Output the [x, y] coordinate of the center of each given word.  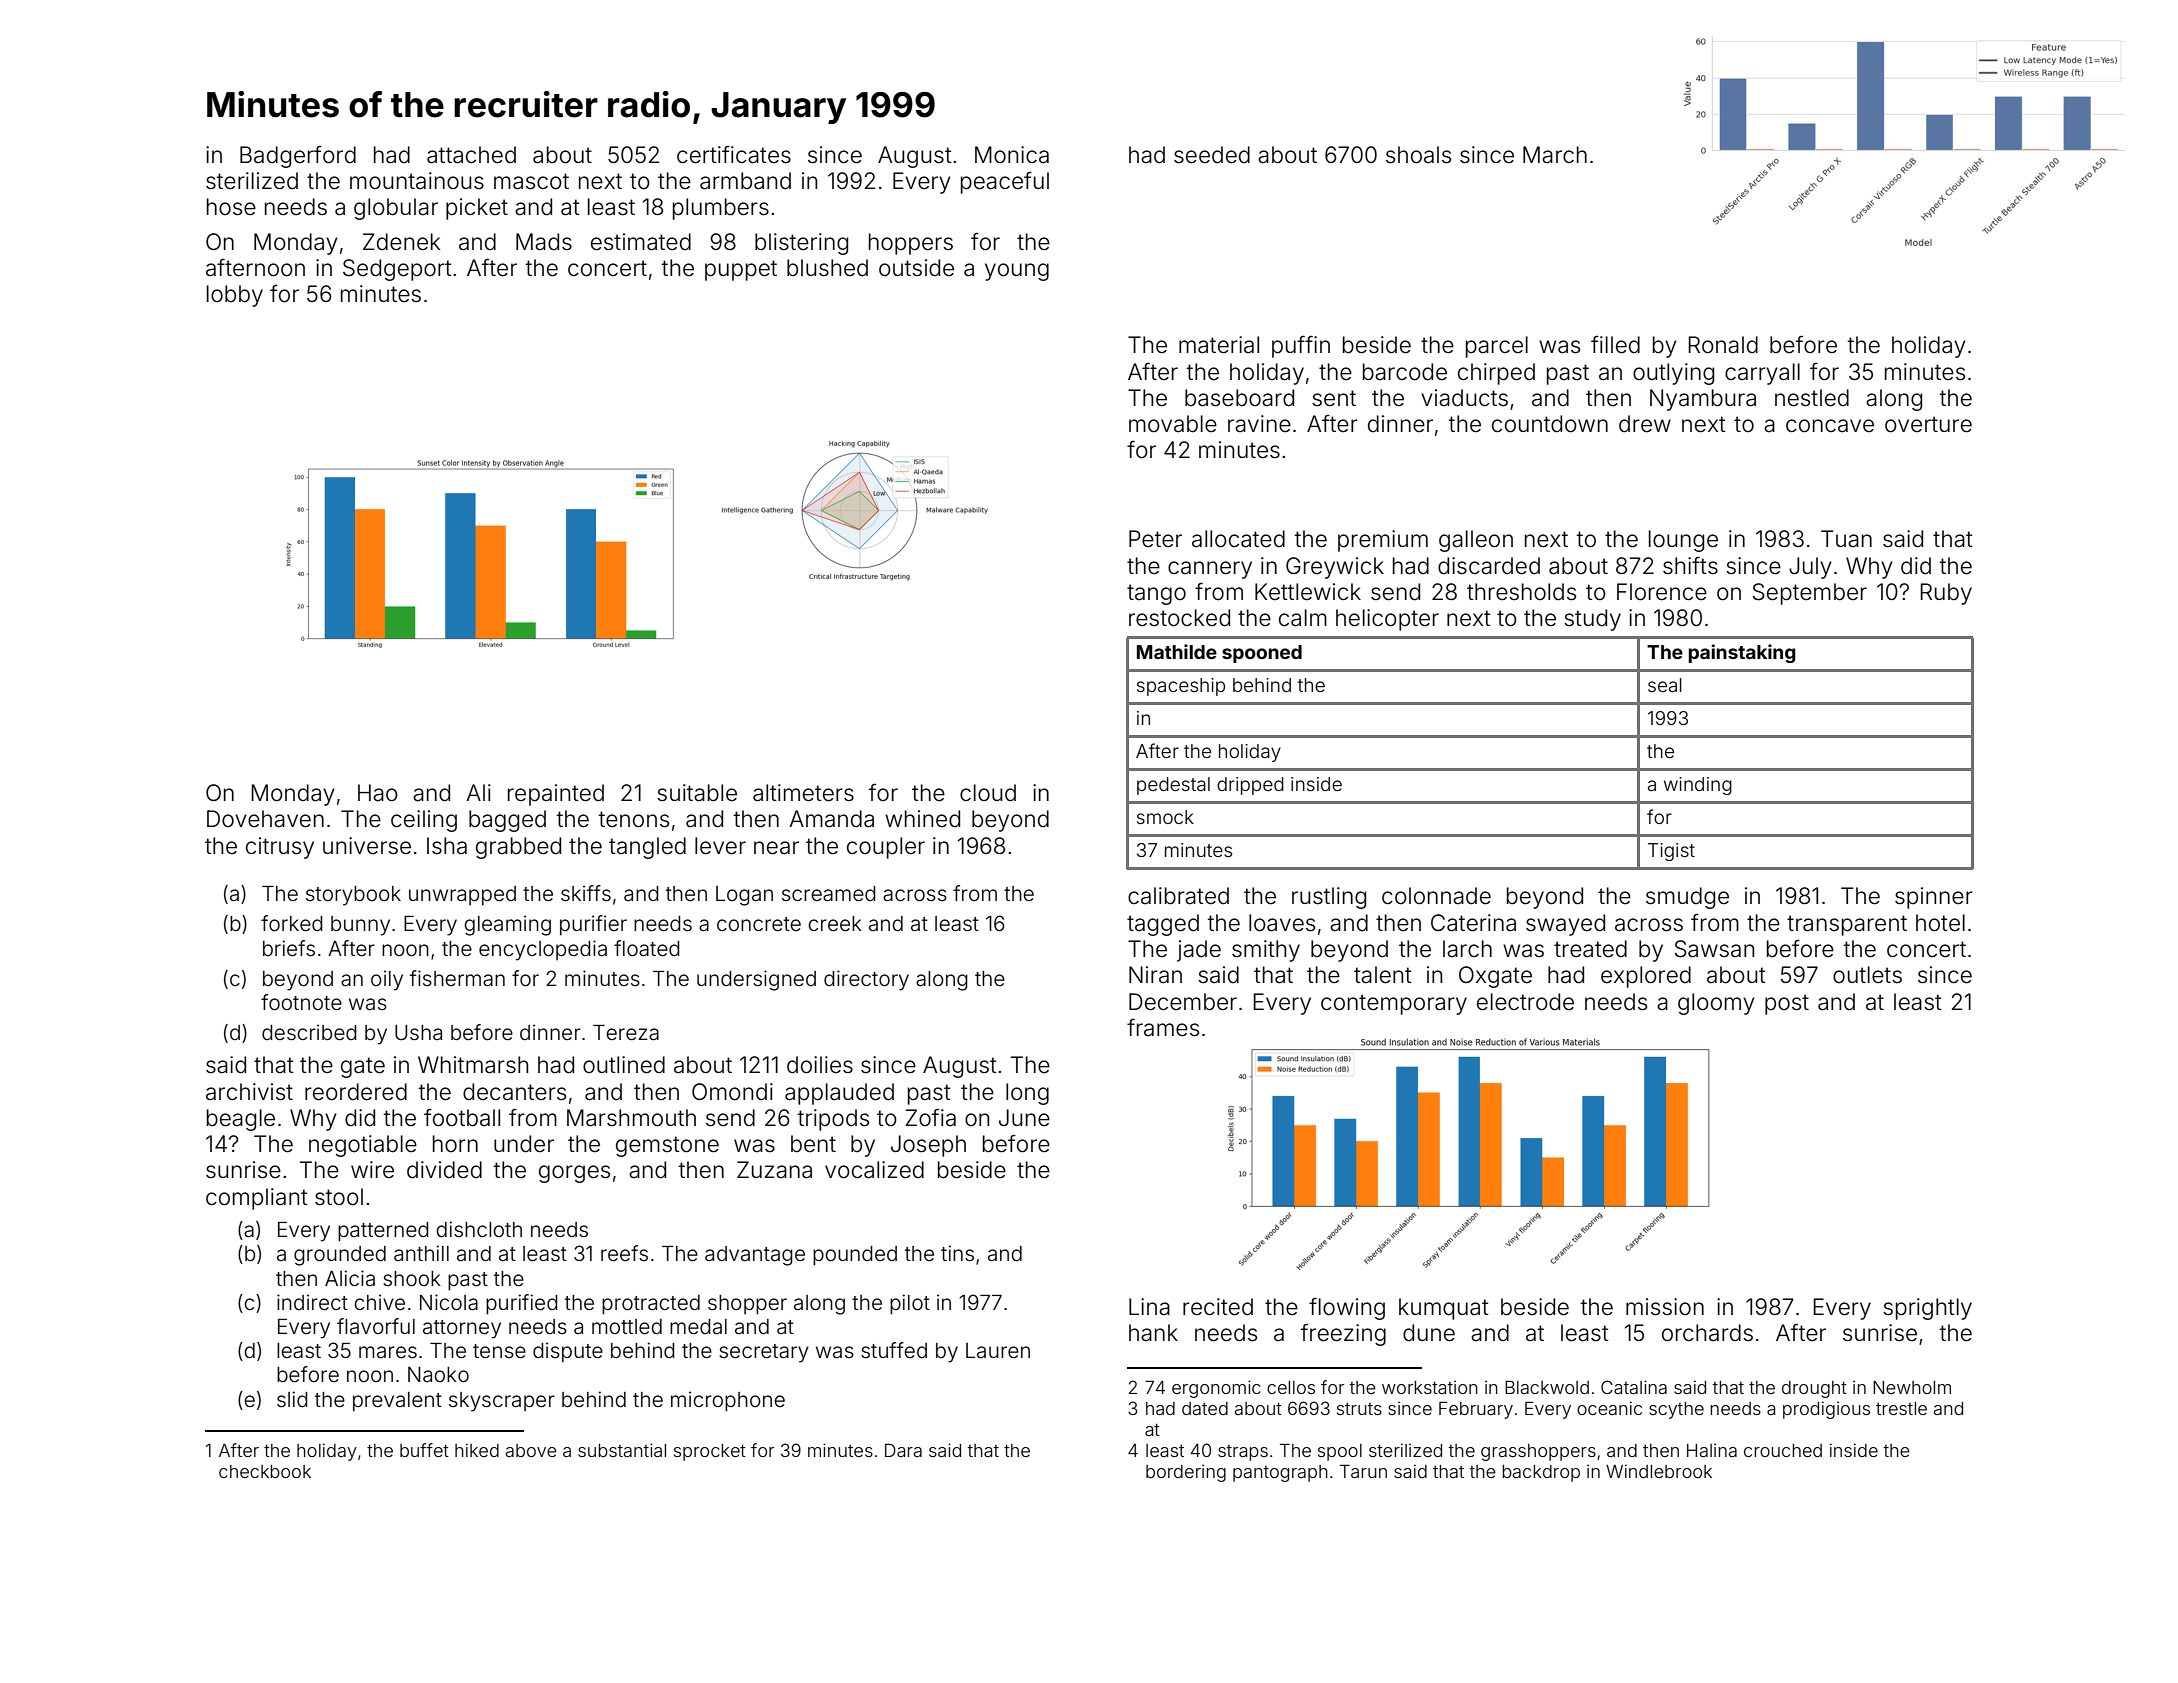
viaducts [1464, 398]
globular [396, 209]
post [1787, 1004]
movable [1173, 424]
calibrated [1178, 896]
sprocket [710, 1452]
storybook [353, 896]
